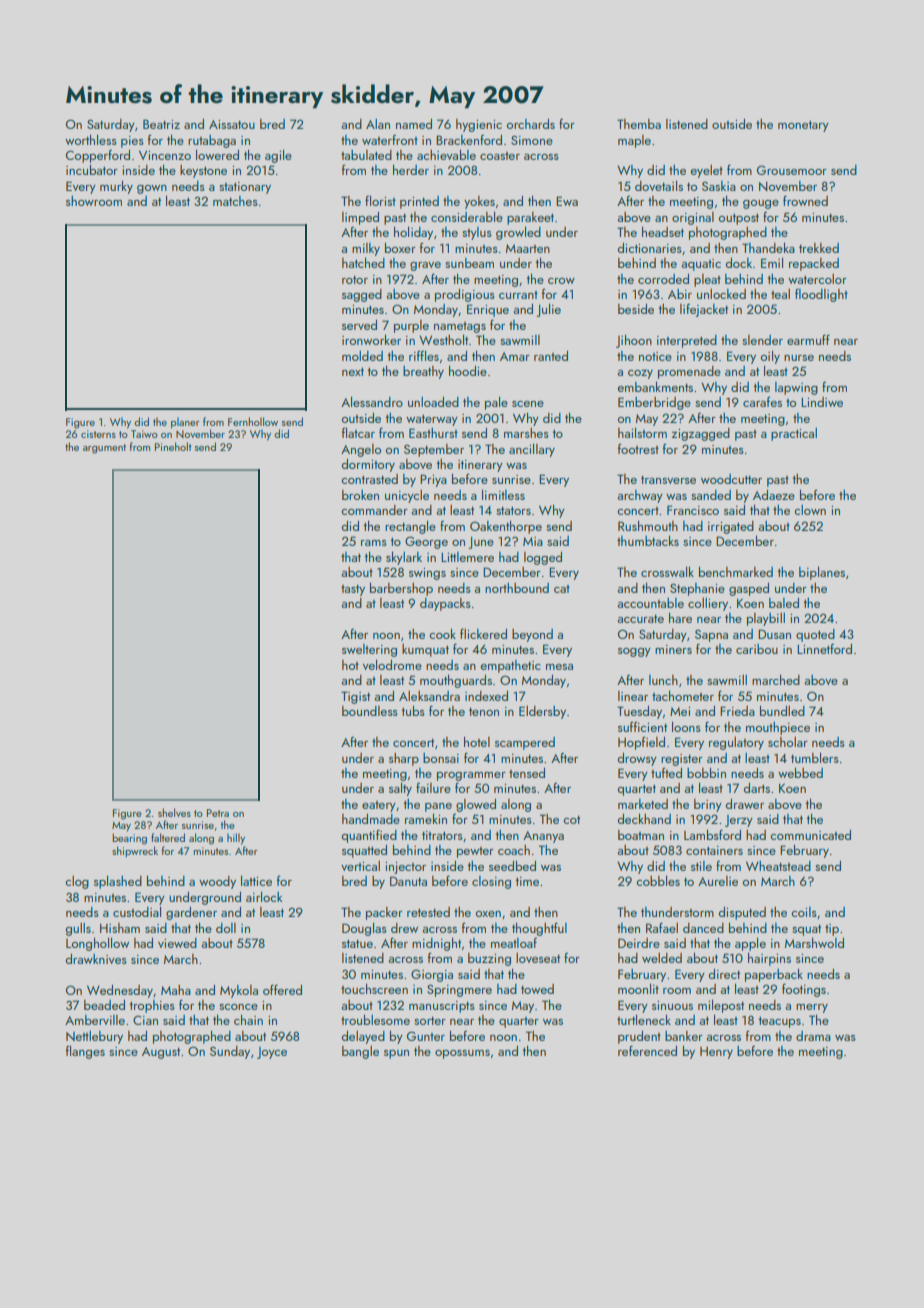 This image has width=924, height=1308. I want to click on Adaeze, so click(774, 495).
